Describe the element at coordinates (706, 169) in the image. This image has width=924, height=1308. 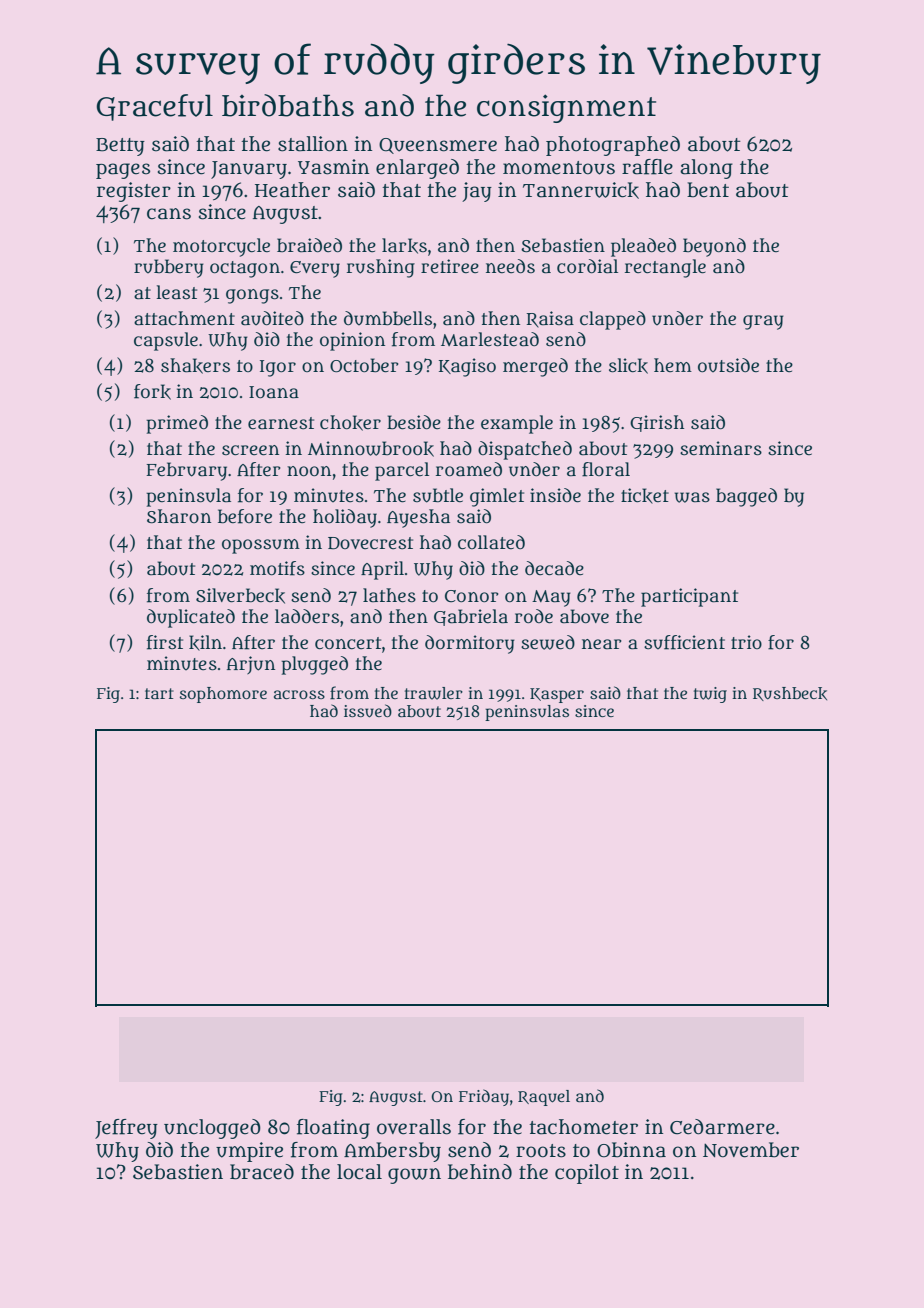
I see `along` at that location.
